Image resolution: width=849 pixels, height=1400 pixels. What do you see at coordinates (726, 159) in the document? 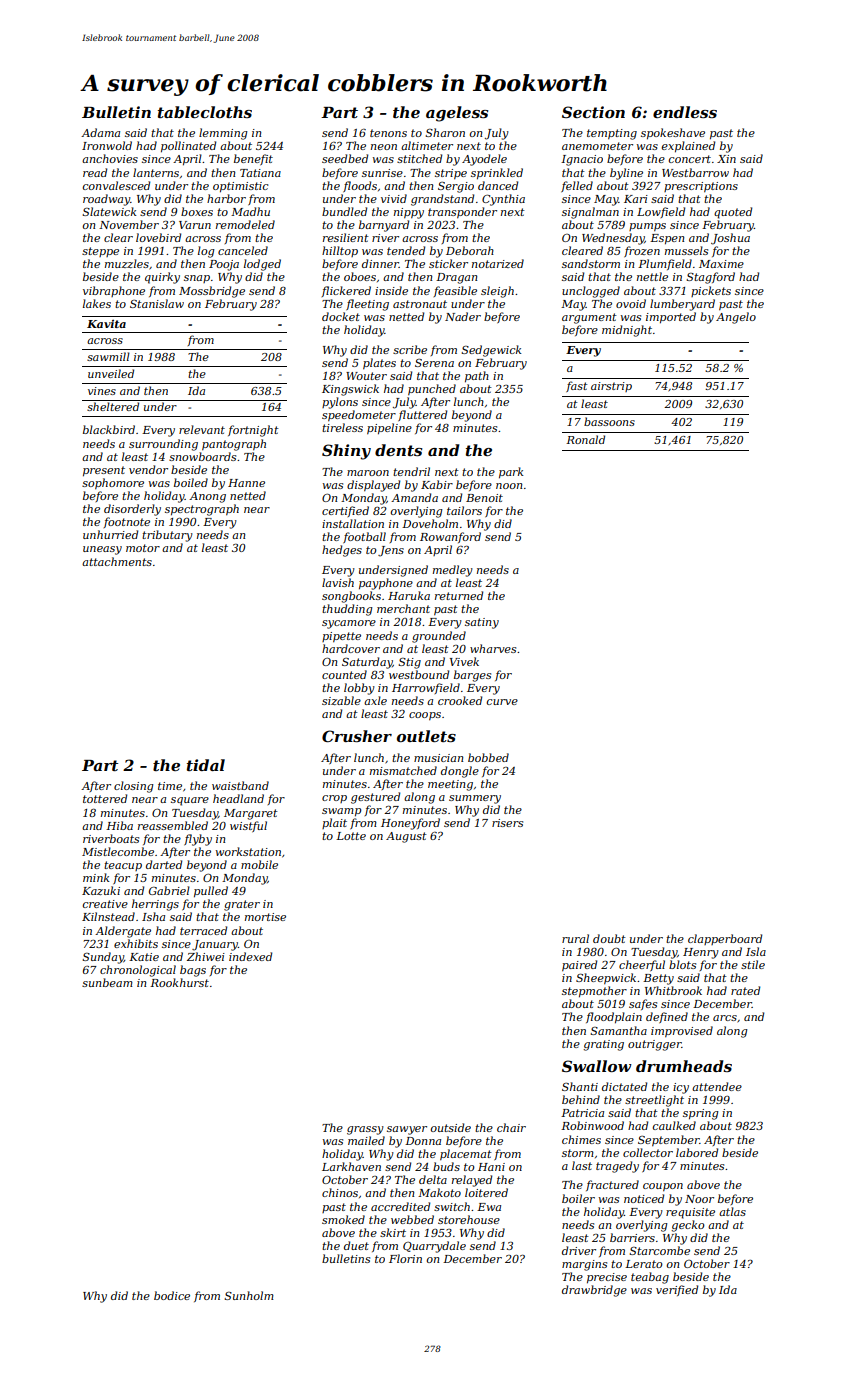
I see `Xin` at bounding box center [726, 159].
